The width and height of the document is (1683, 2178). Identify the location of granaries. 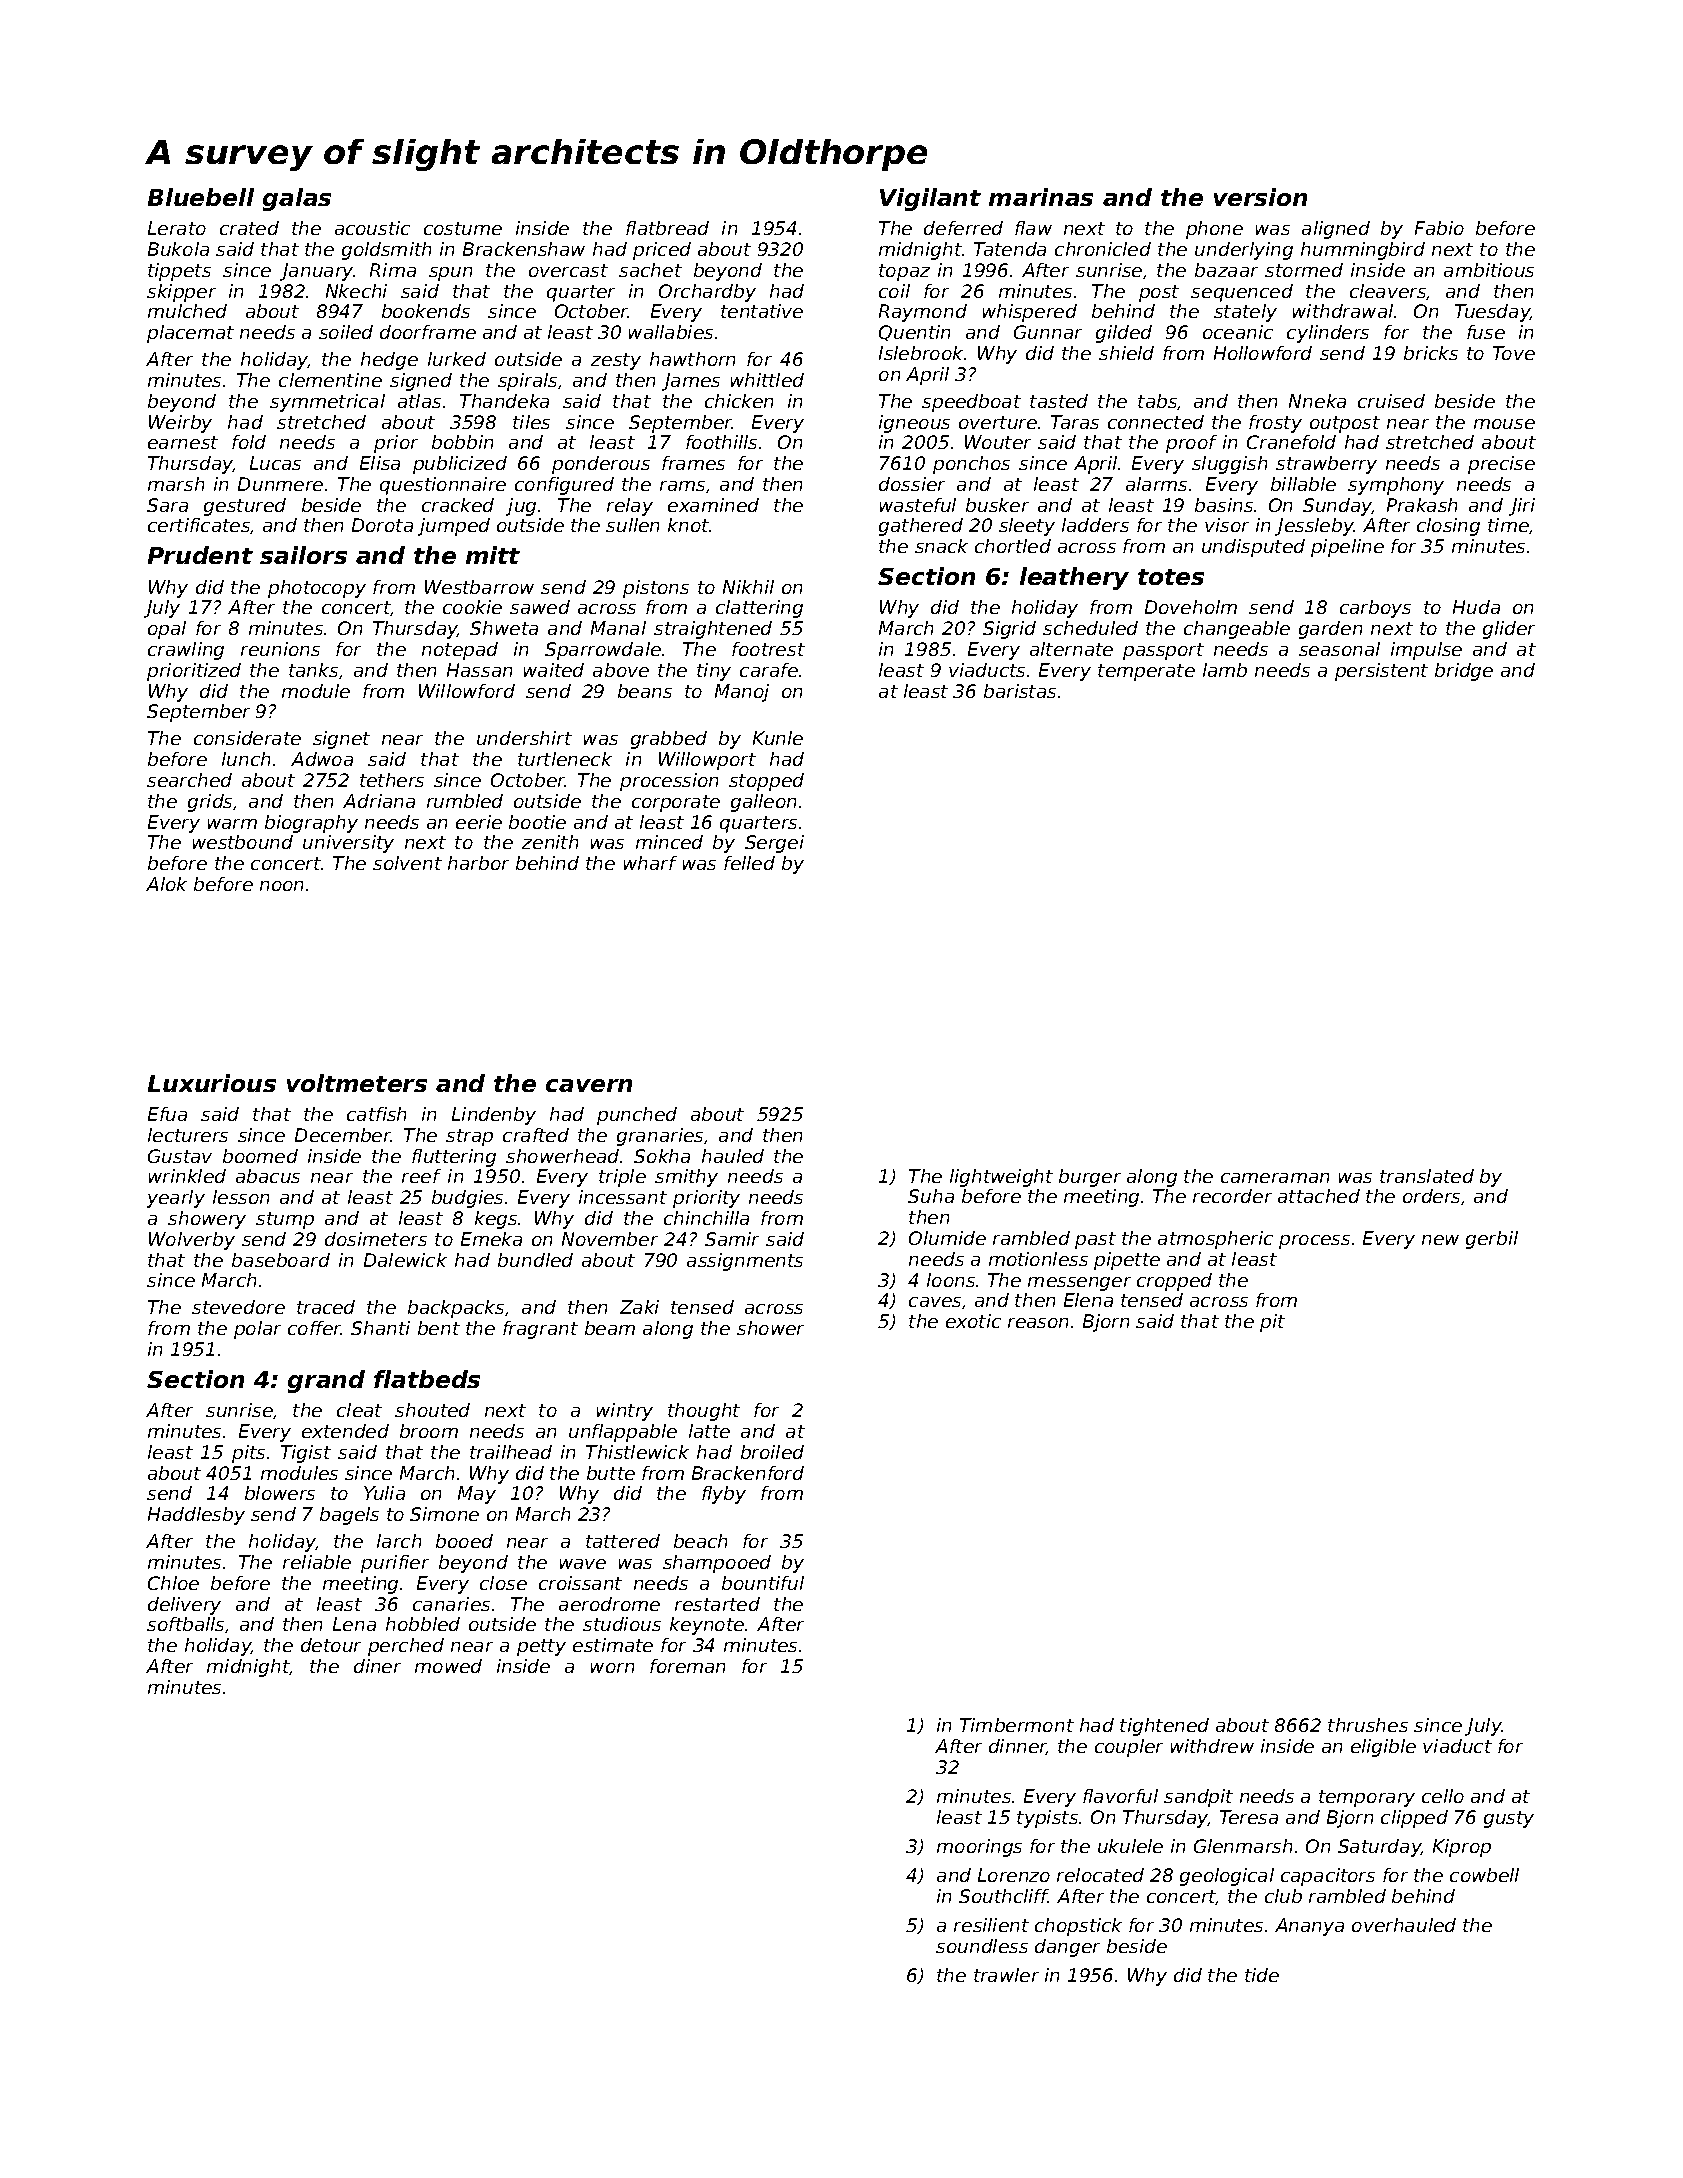
(660, 1137).
